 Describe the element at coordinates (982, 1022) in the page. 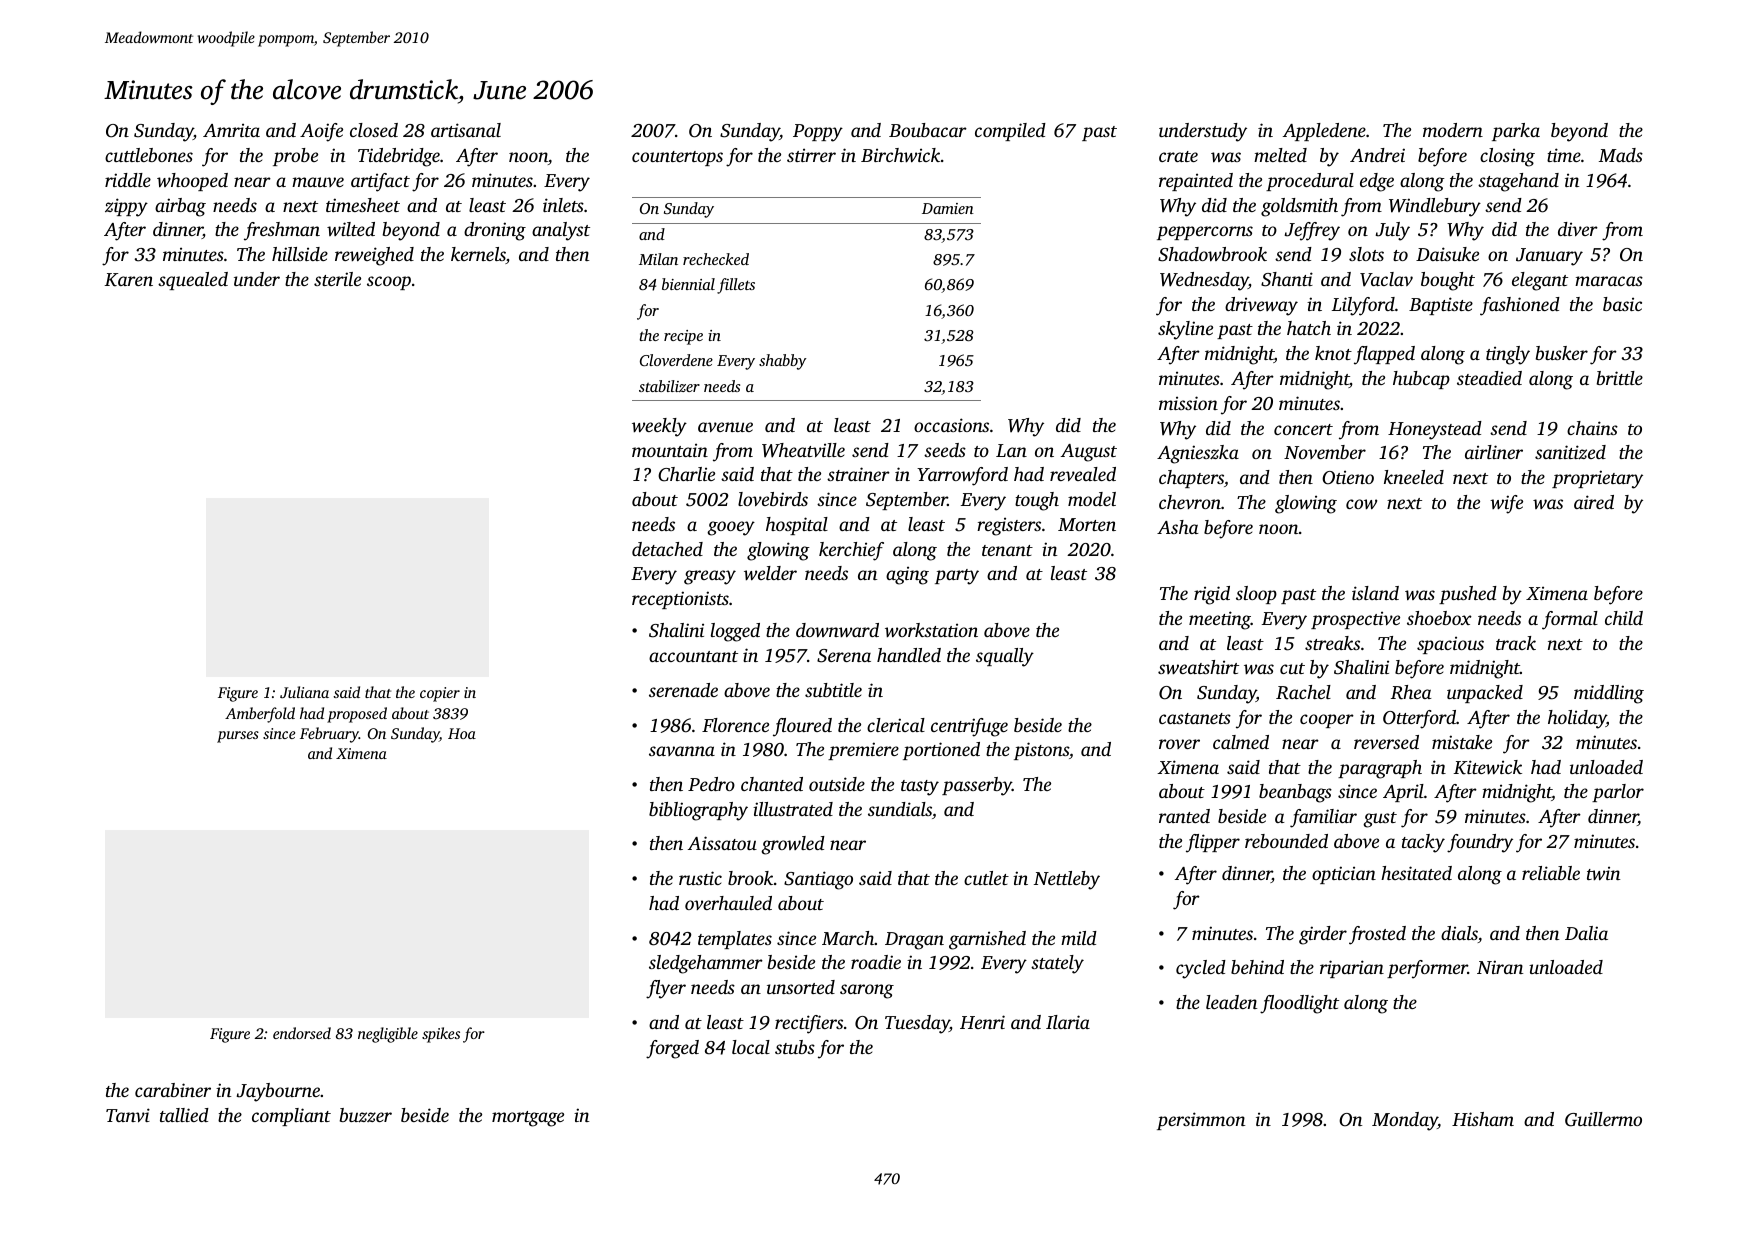

I see `Henri` at that location.
